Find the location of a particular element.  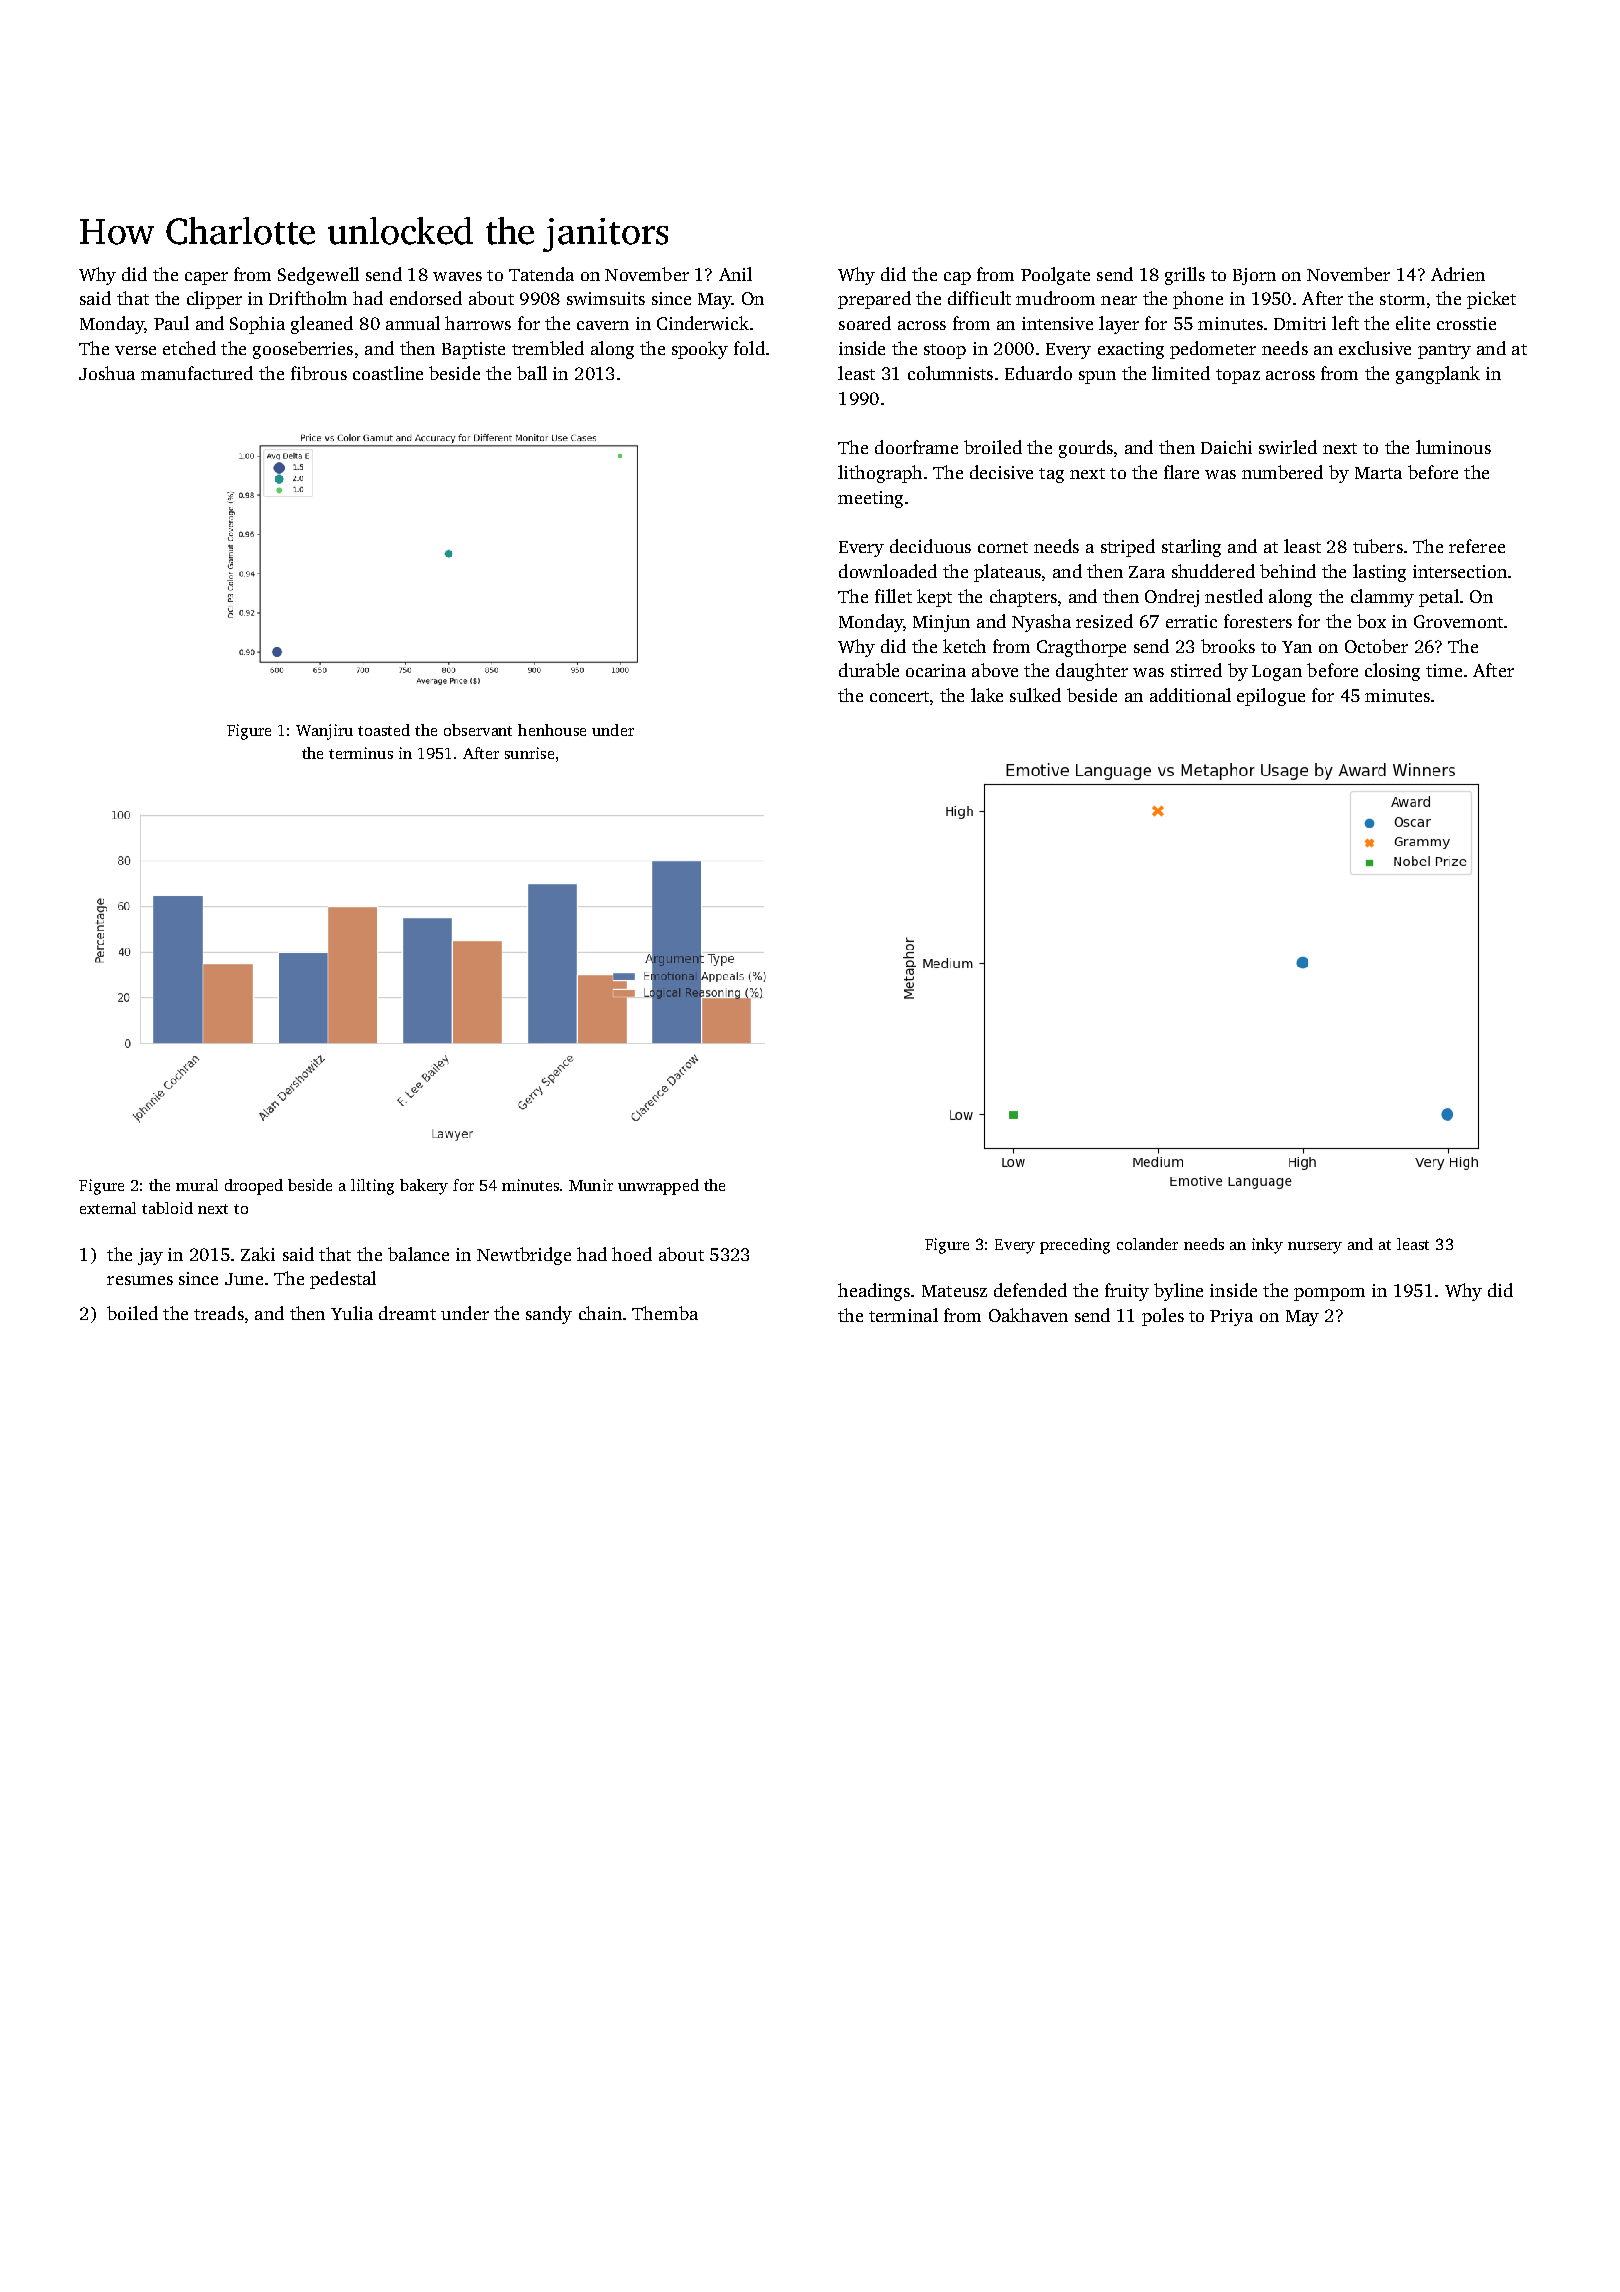

gangplank is located at coordinates (1438, 375).
